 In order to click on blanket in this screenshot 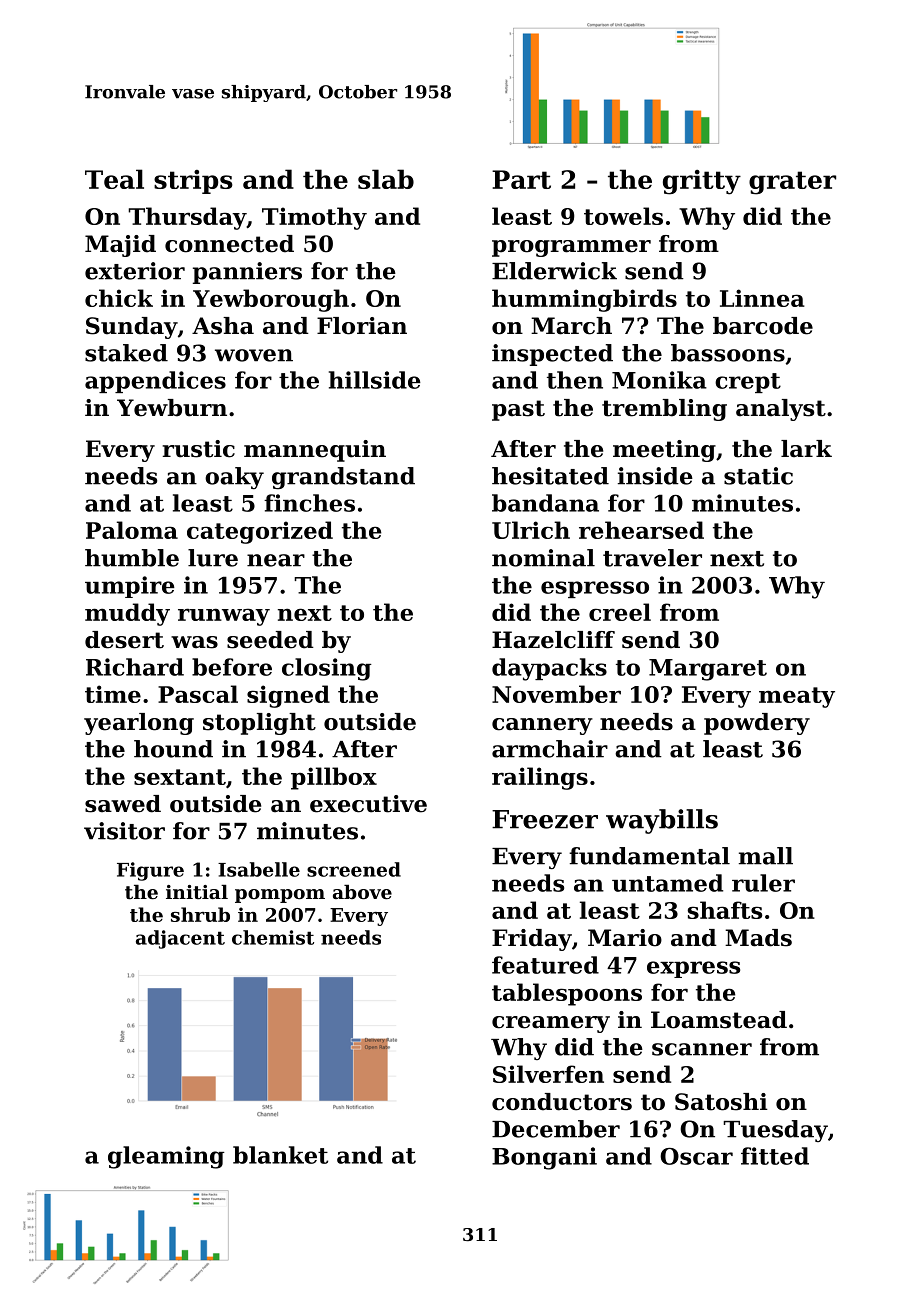, I will do `click(280, 1155)`.
